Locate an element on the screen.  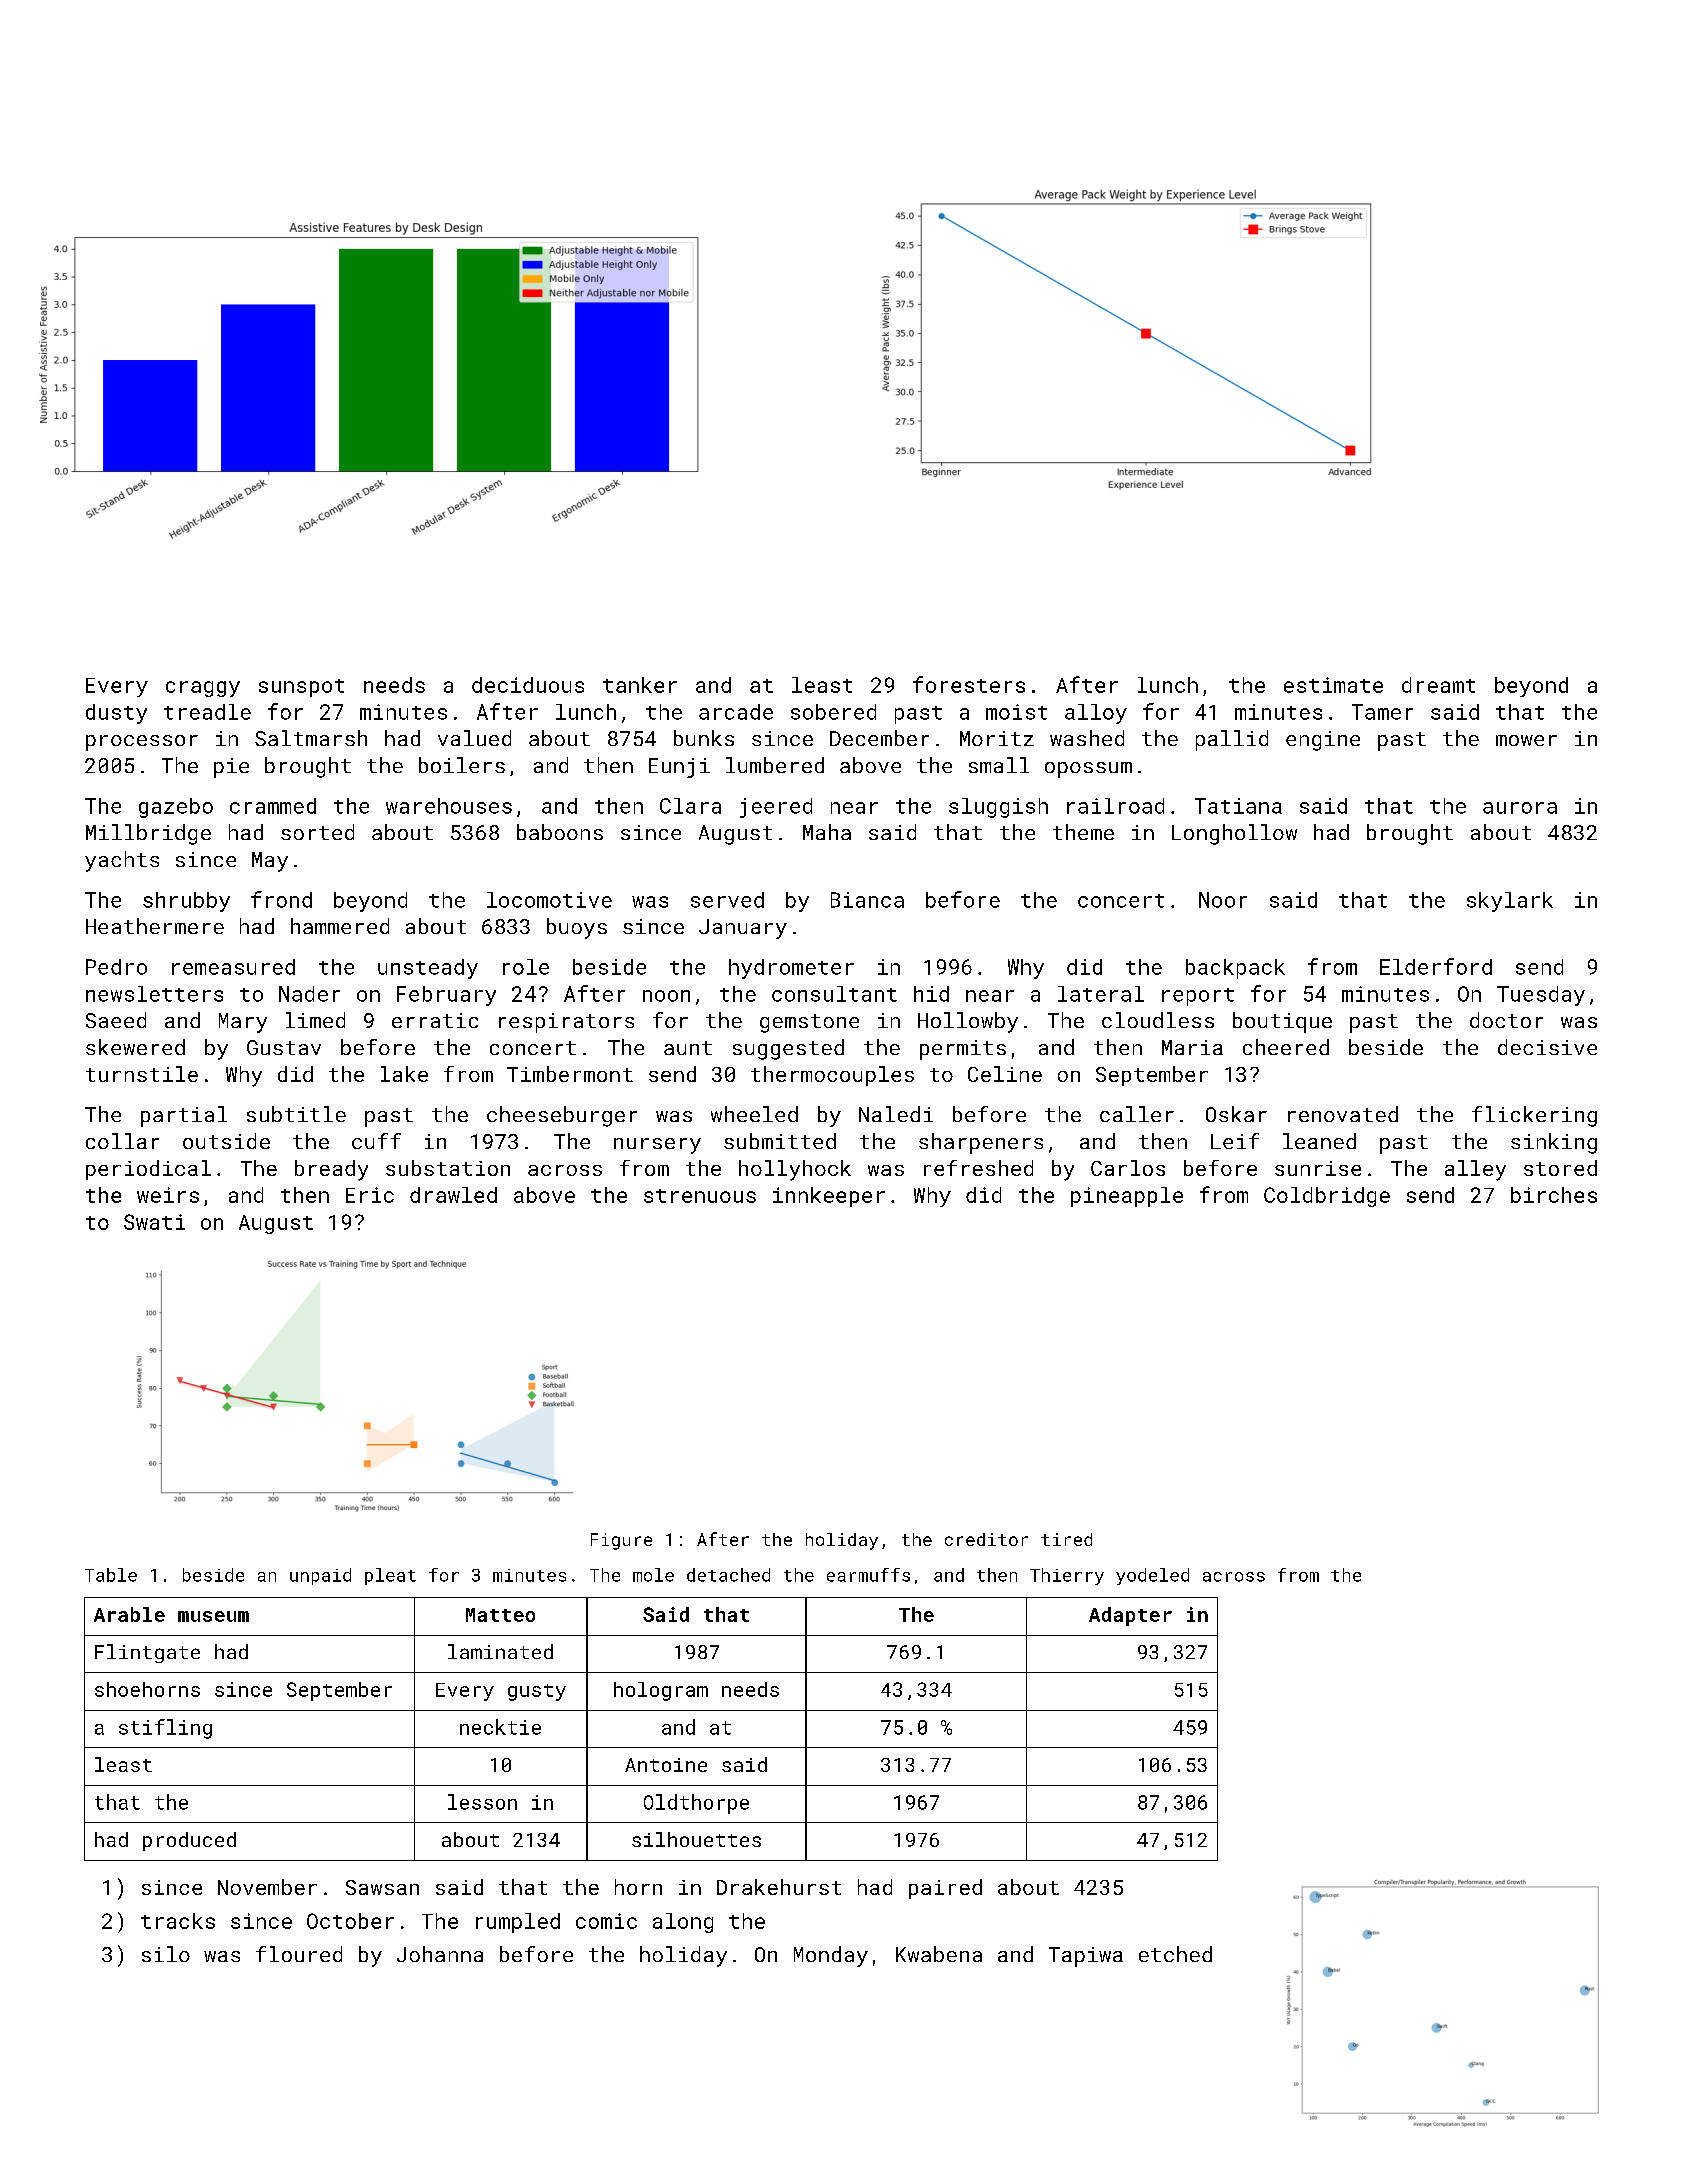
Noor is located at coordinates (1223, 900).
